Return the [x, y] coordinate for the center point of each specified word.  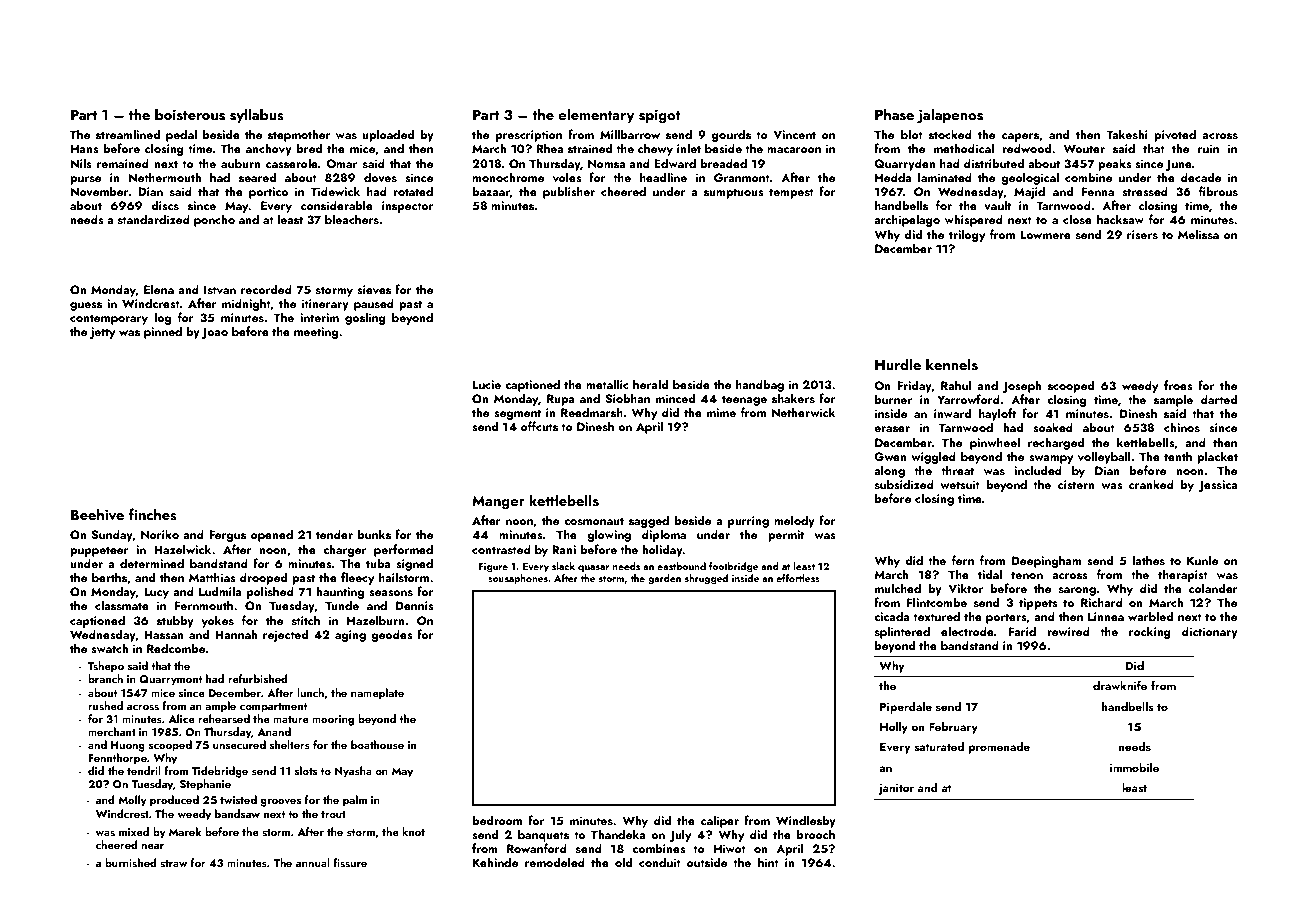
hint [768, 862]
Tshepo [106, 667]
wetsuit [960, 484]
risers [1142, 234]
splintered [902, 632]
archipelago [907, 220]
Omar [341, 164]
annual [313, 862]
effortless [798, 578]
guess [86, 306]
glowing [609, 535]
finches [153, 514]
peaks [1115, 164]
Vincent [794, 134]
